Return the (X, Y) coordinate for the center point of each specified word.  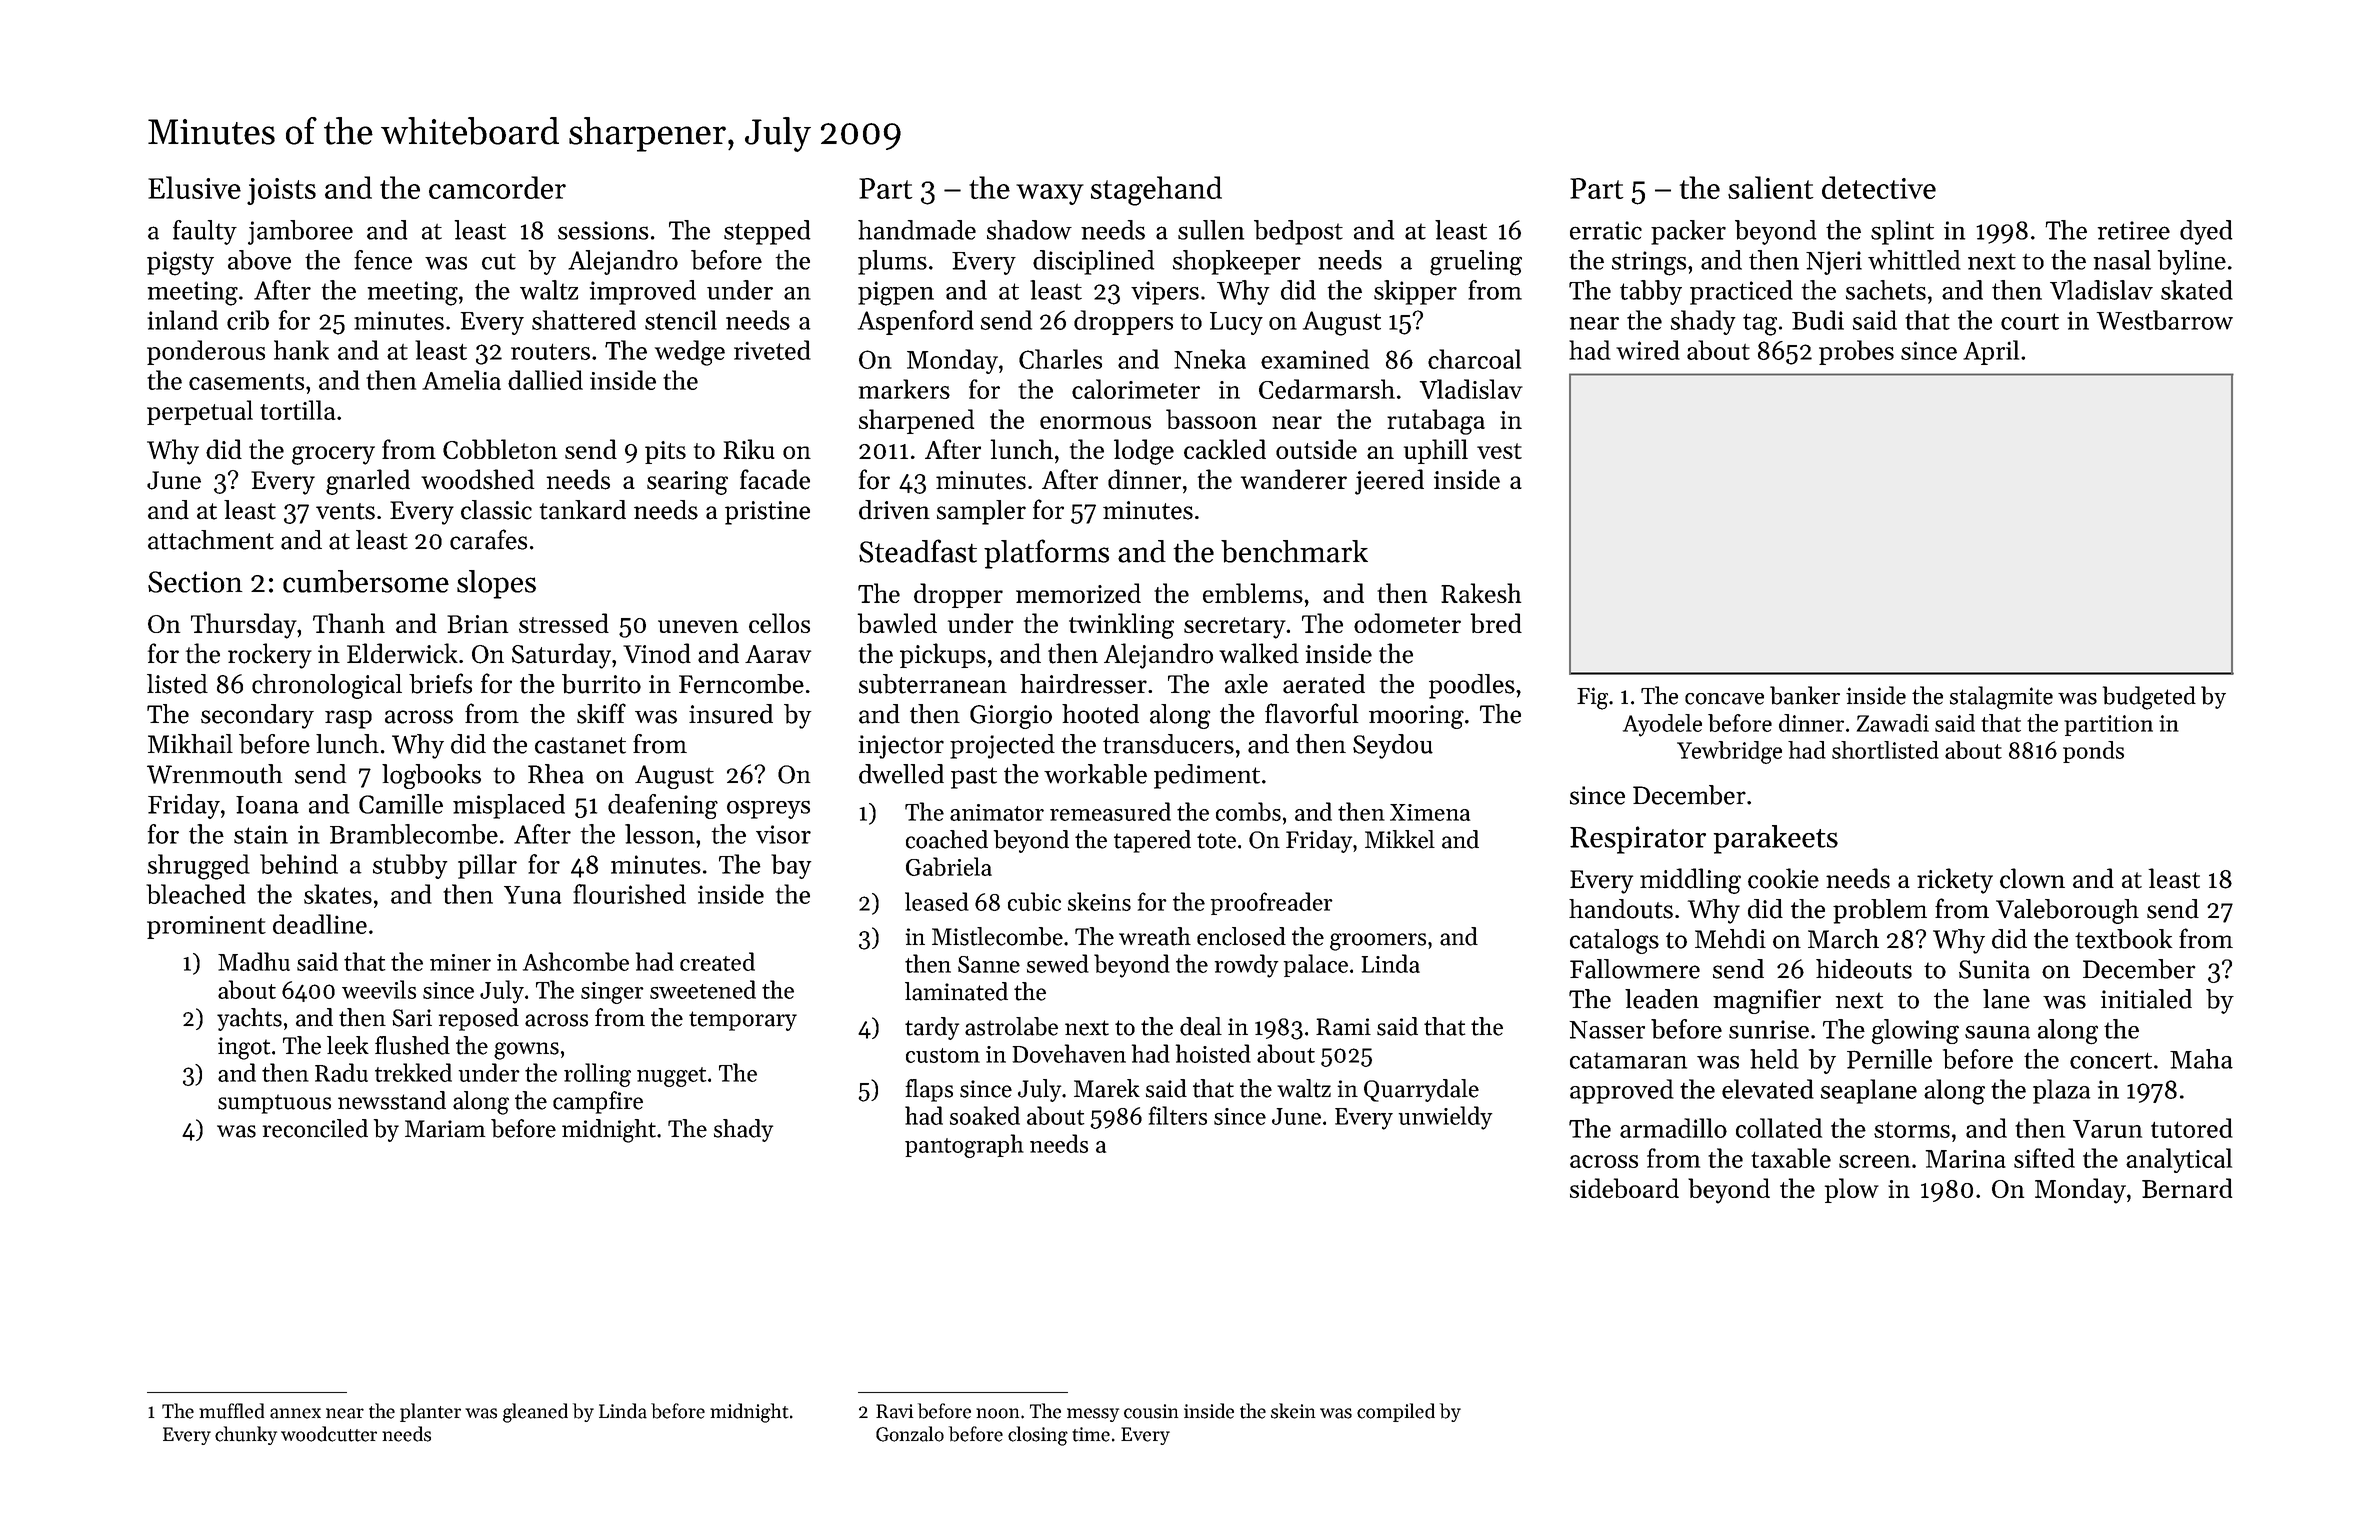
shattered (584, 320)
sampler (981, 512)
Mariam (445, 1129)
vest (1499, 451)
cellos (779, 623)
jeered (1389, 482)
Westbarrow (2164, 320)
